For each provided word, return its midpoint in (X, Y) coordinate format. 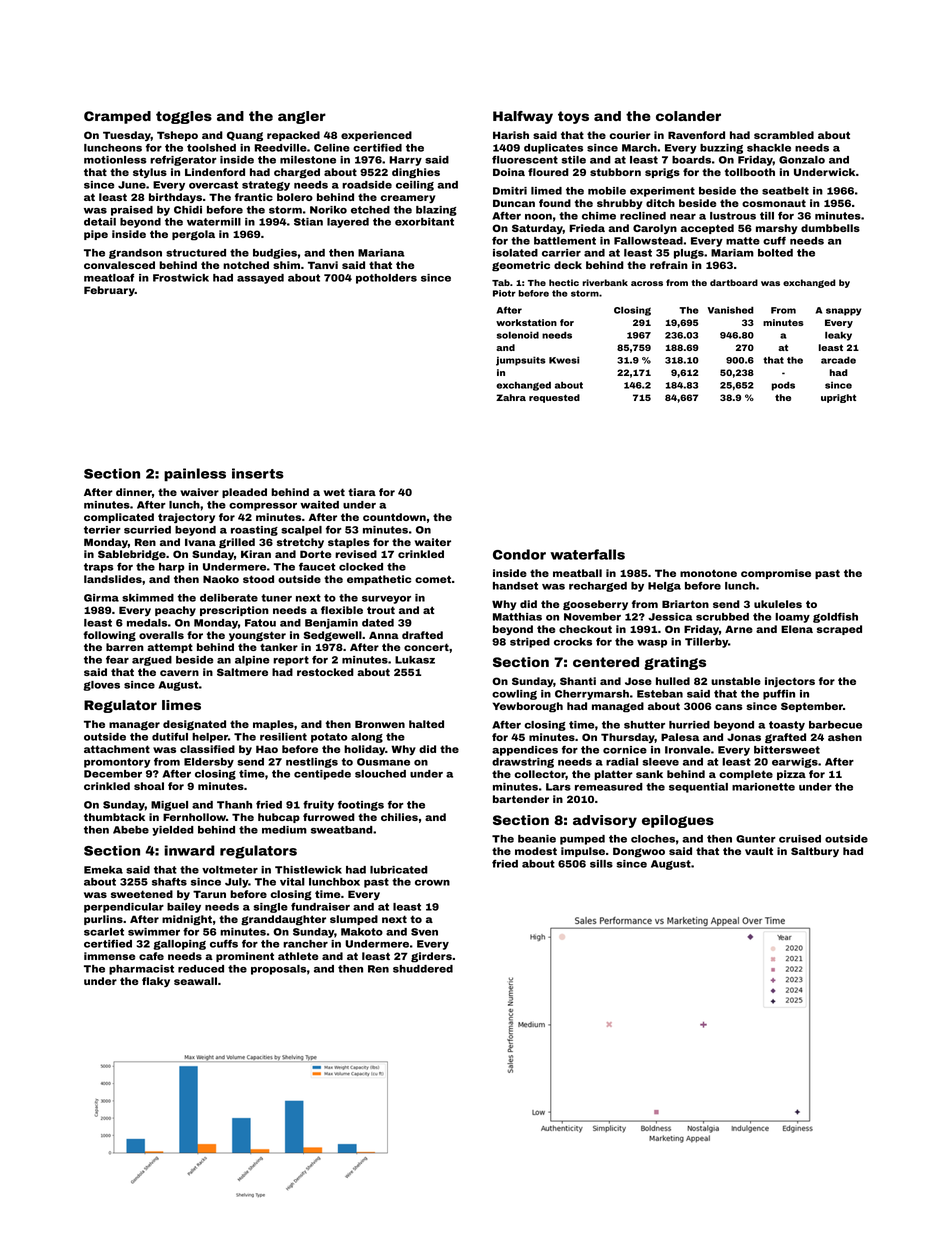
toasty (787, 726)
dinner (134, 492)
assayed (260, 279)
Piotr (504, 293)
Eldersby (209, 763)
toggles (184, 117)
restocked (325, 672)
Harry (405, 161)
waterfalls (587, 554)
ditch (660, 203)
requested (554, 398)
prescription (234, 611)
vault (759, 851)
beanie (537, 839)
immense (109, 956)
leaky (838, 336)
